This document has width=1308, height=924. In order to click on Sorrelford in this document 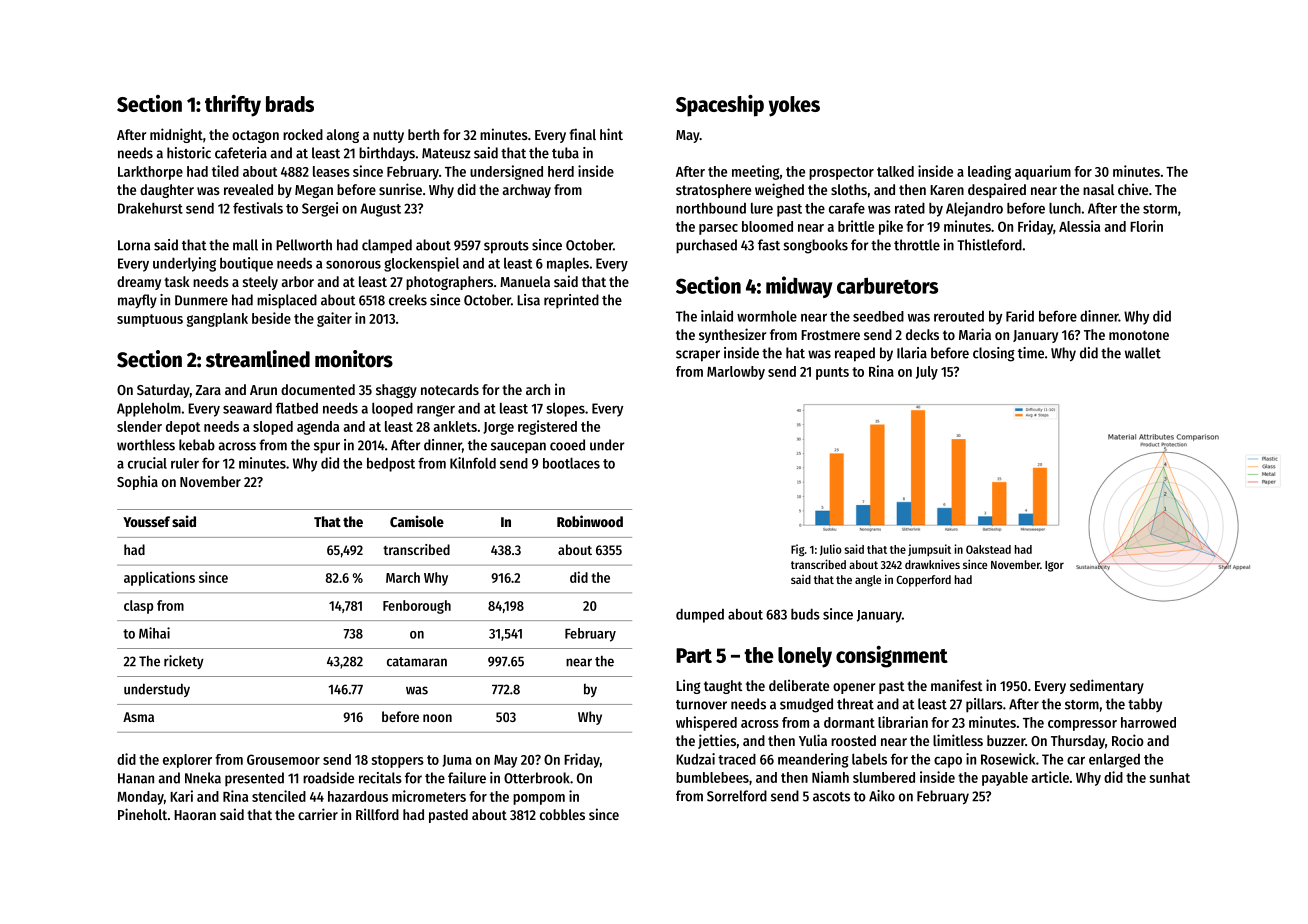, I will do `click(737, 796)`.
